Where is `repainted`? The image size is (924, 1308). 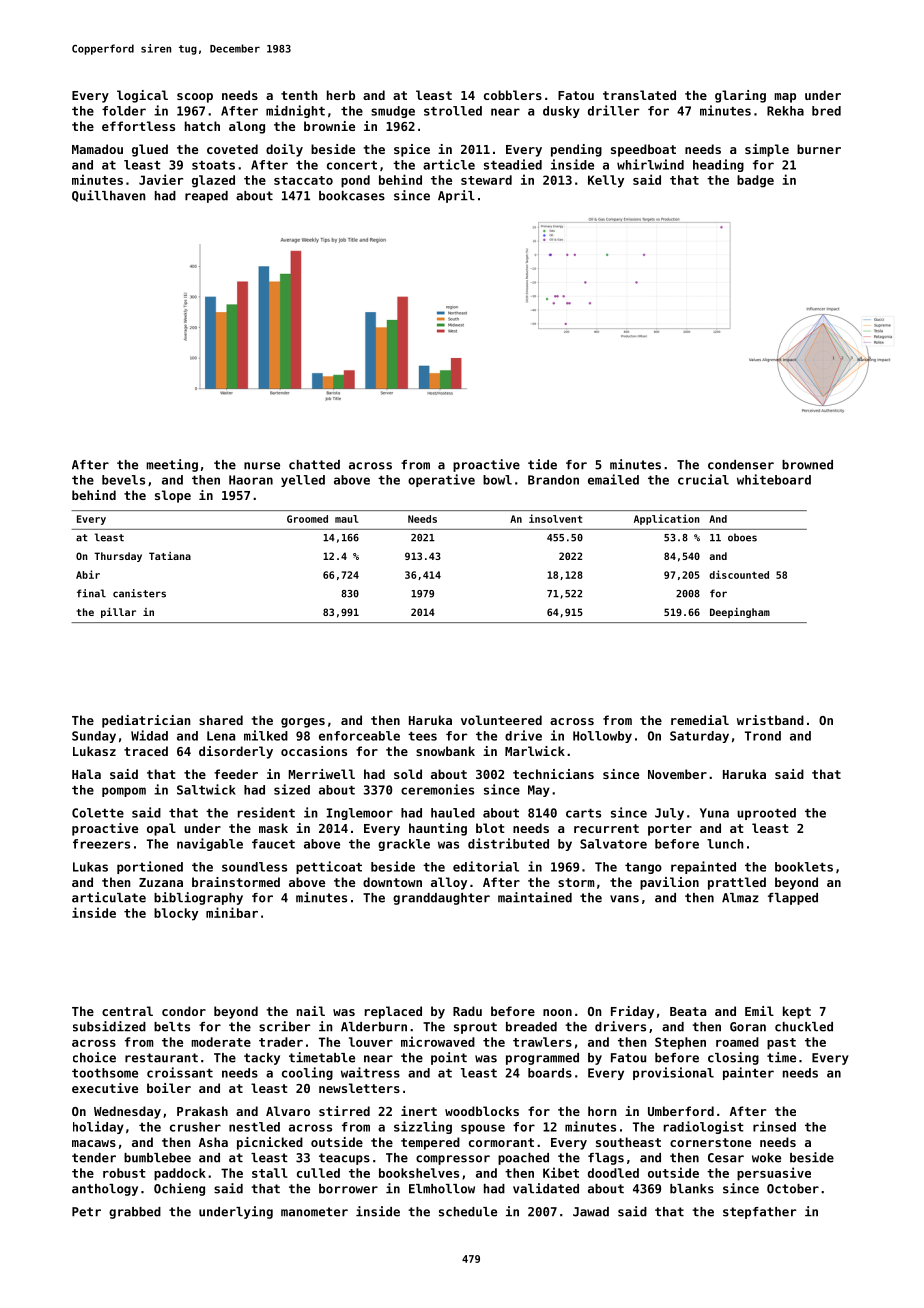
repainted is located at coordinates (703, 867).
